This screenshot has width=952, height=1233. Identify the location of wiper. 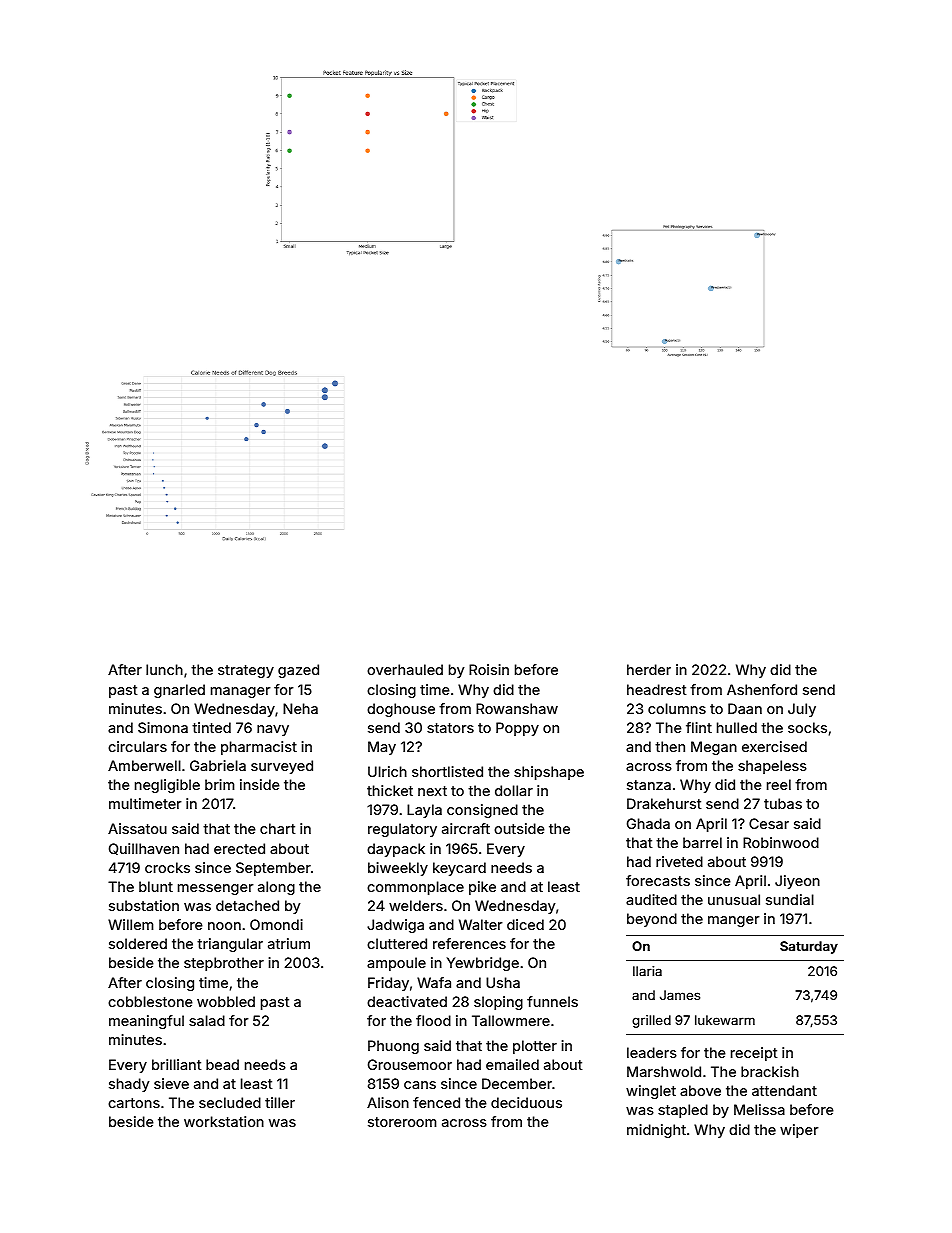
(799, 1131).
